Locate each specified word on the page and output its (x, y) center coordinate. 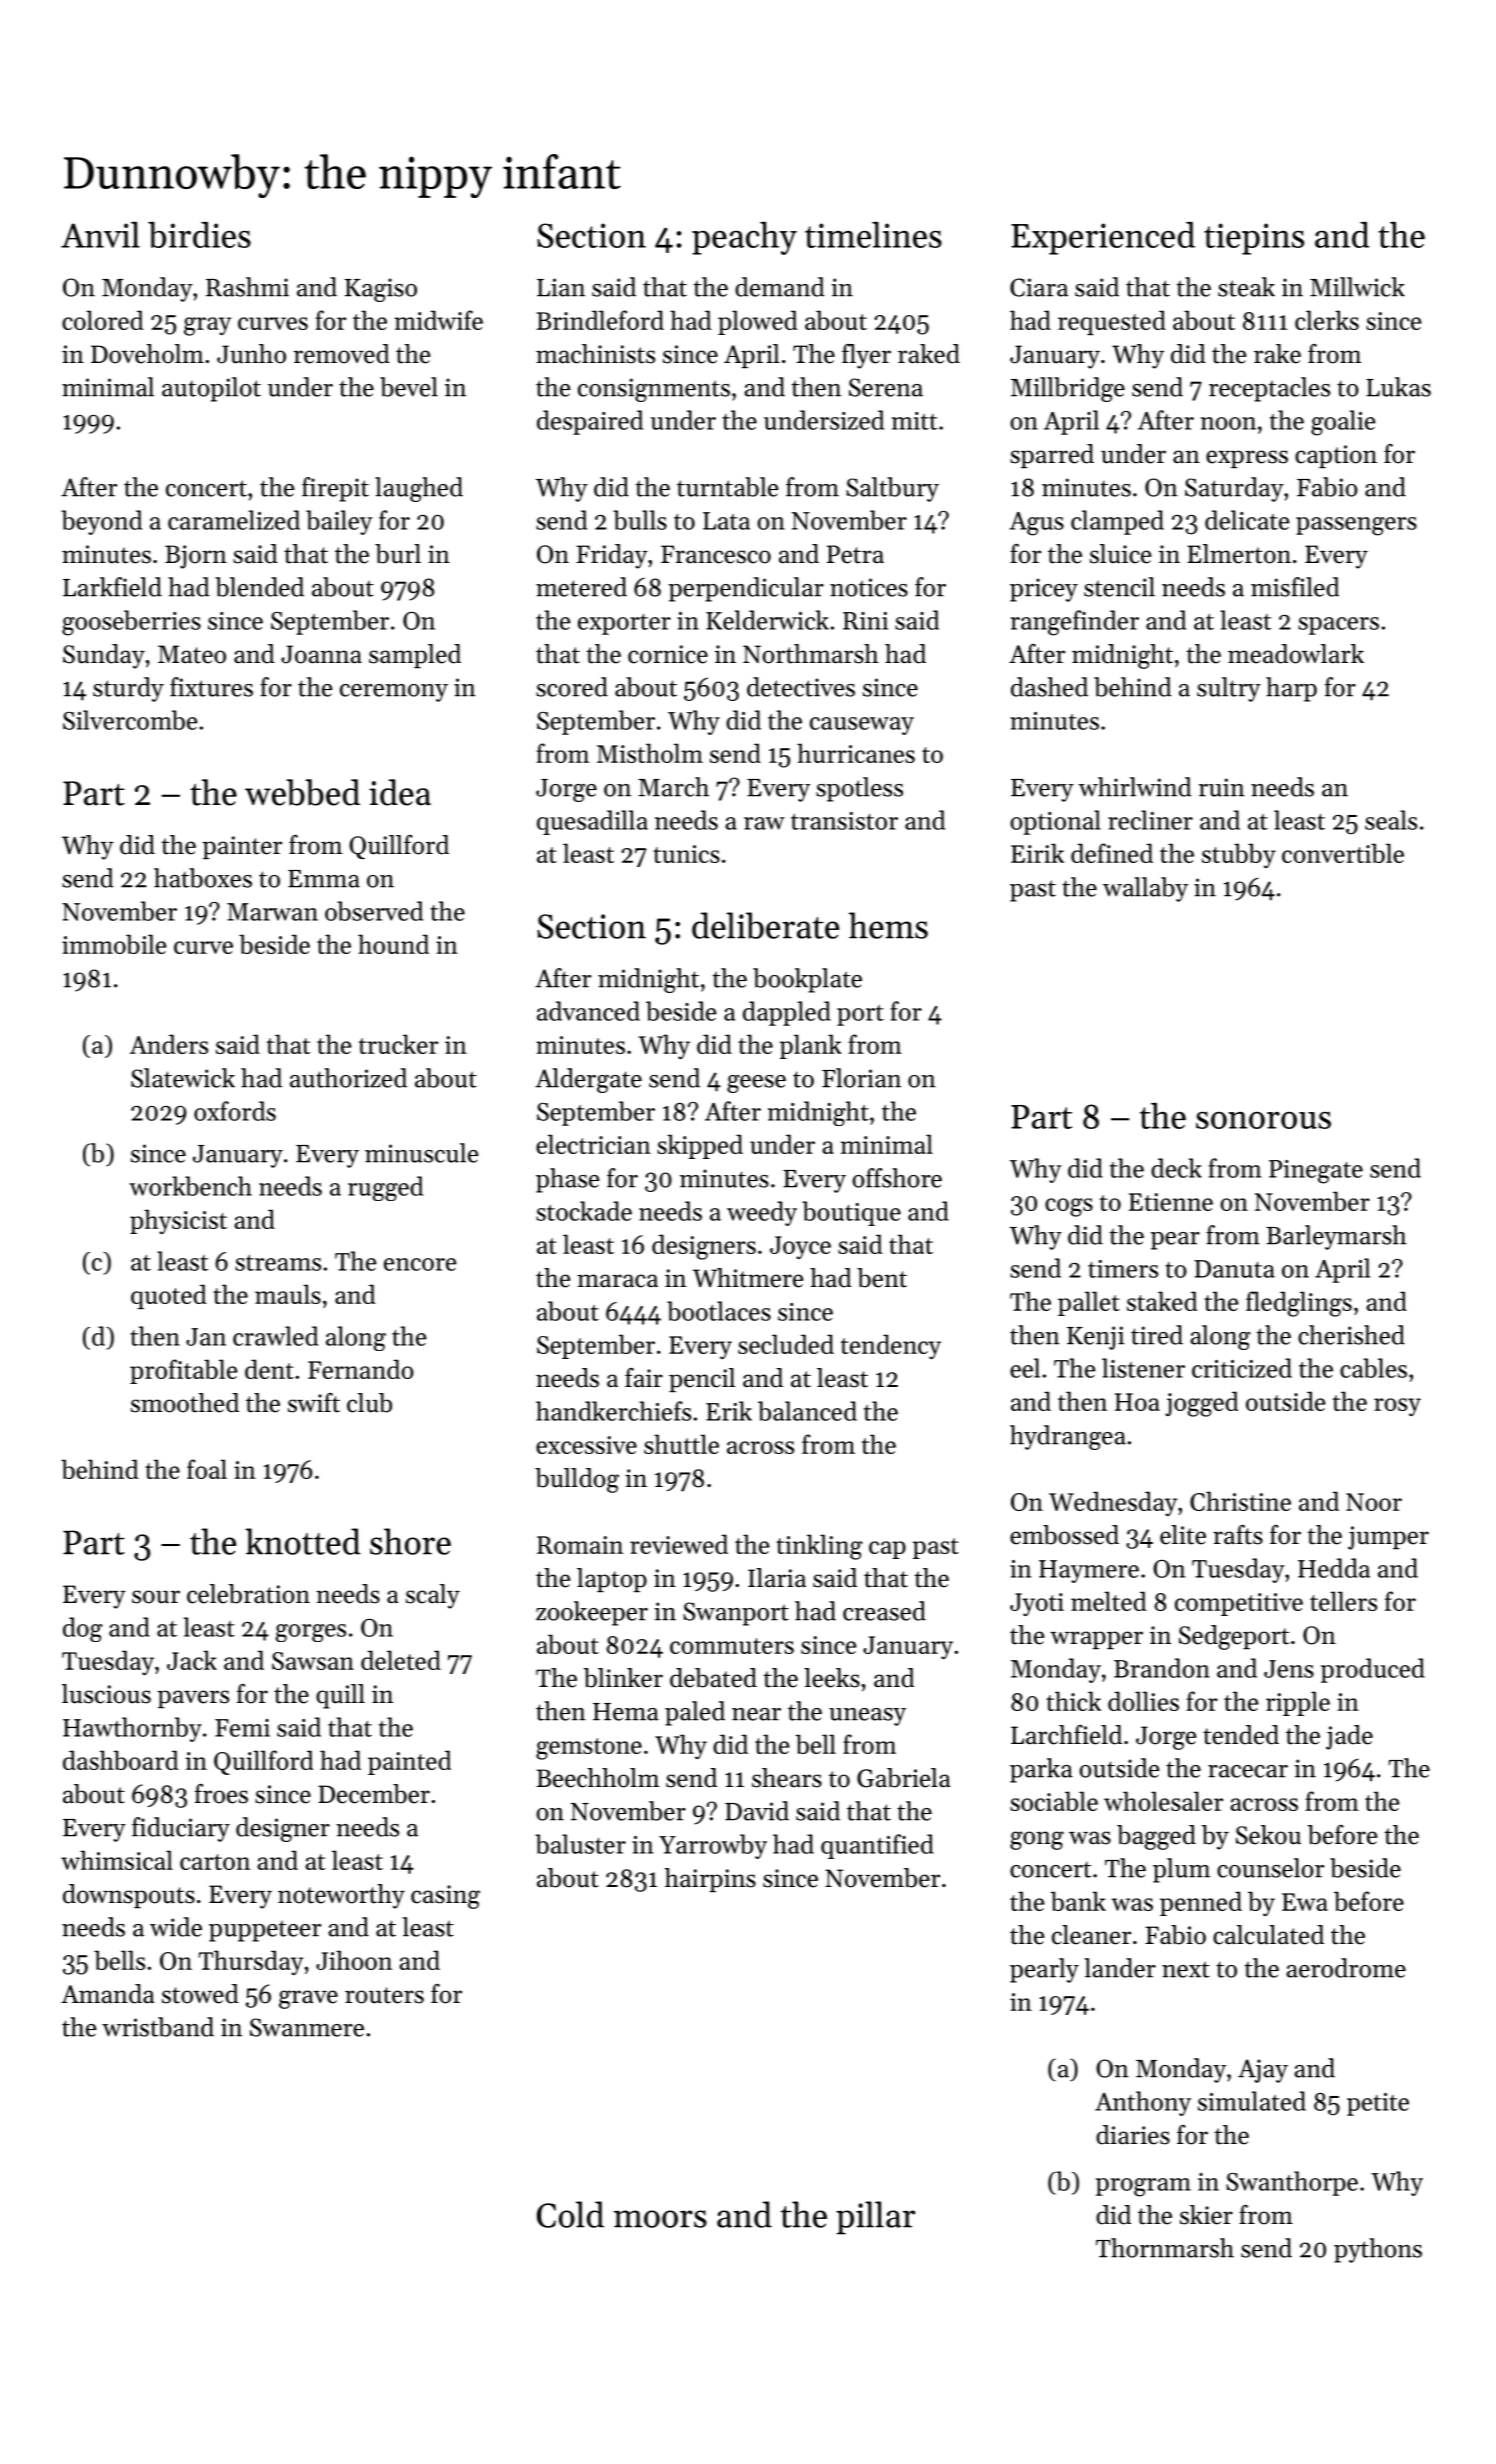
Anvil (100, 235)
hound (393, 944)
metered (581, 587)
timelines (873, 235)
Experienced (1103, 238)
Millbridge (1068, 389)
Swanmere (307, 2027)
